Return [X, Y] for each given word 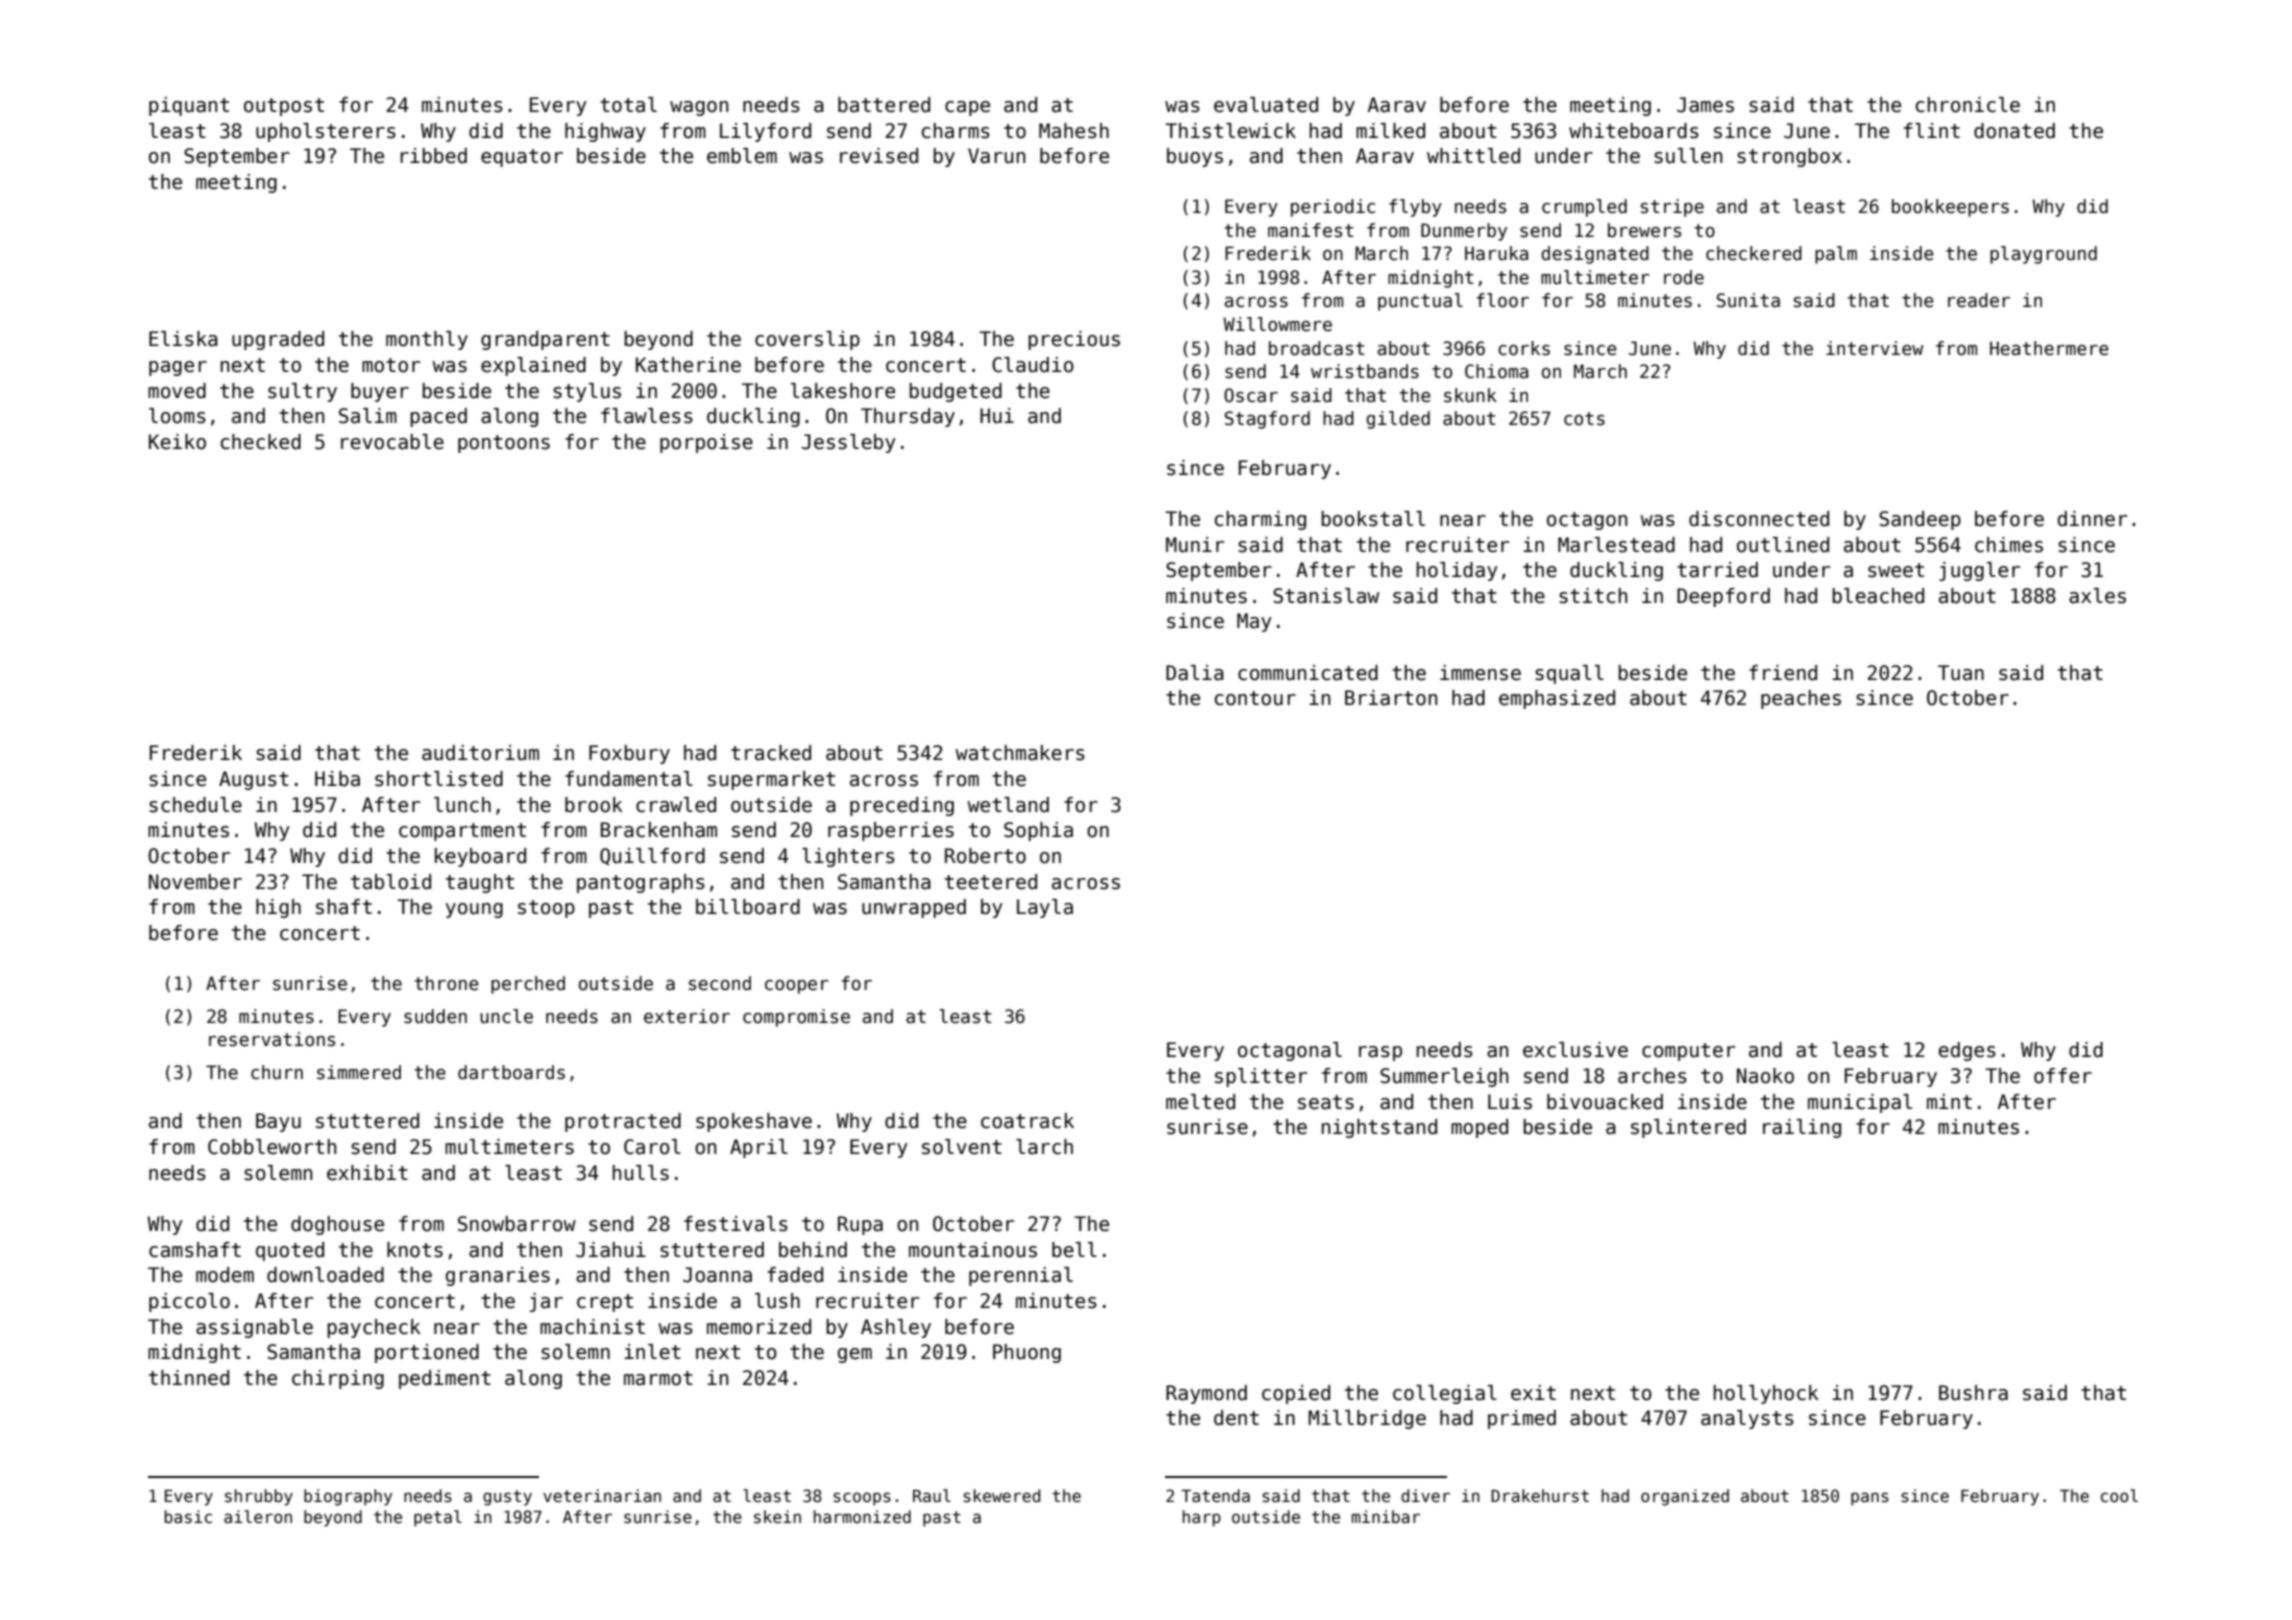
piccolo [189, 1302]
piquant [189, 106]
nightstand [1379, 1128]
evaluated [1266, 105]
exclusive [1575, 1050]
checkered [1754, 253]
